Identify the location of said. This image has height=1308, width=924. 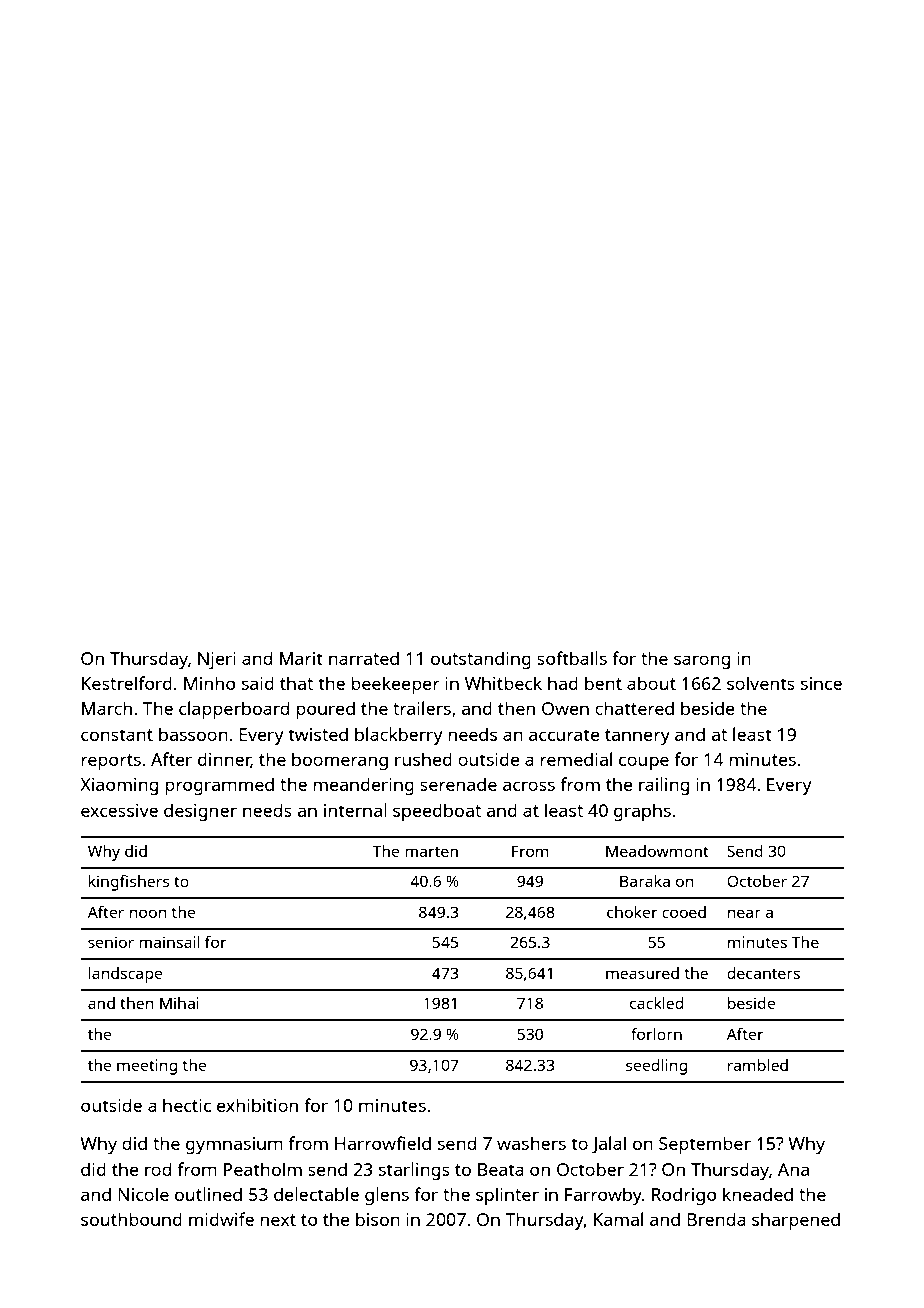
(258, 683).
